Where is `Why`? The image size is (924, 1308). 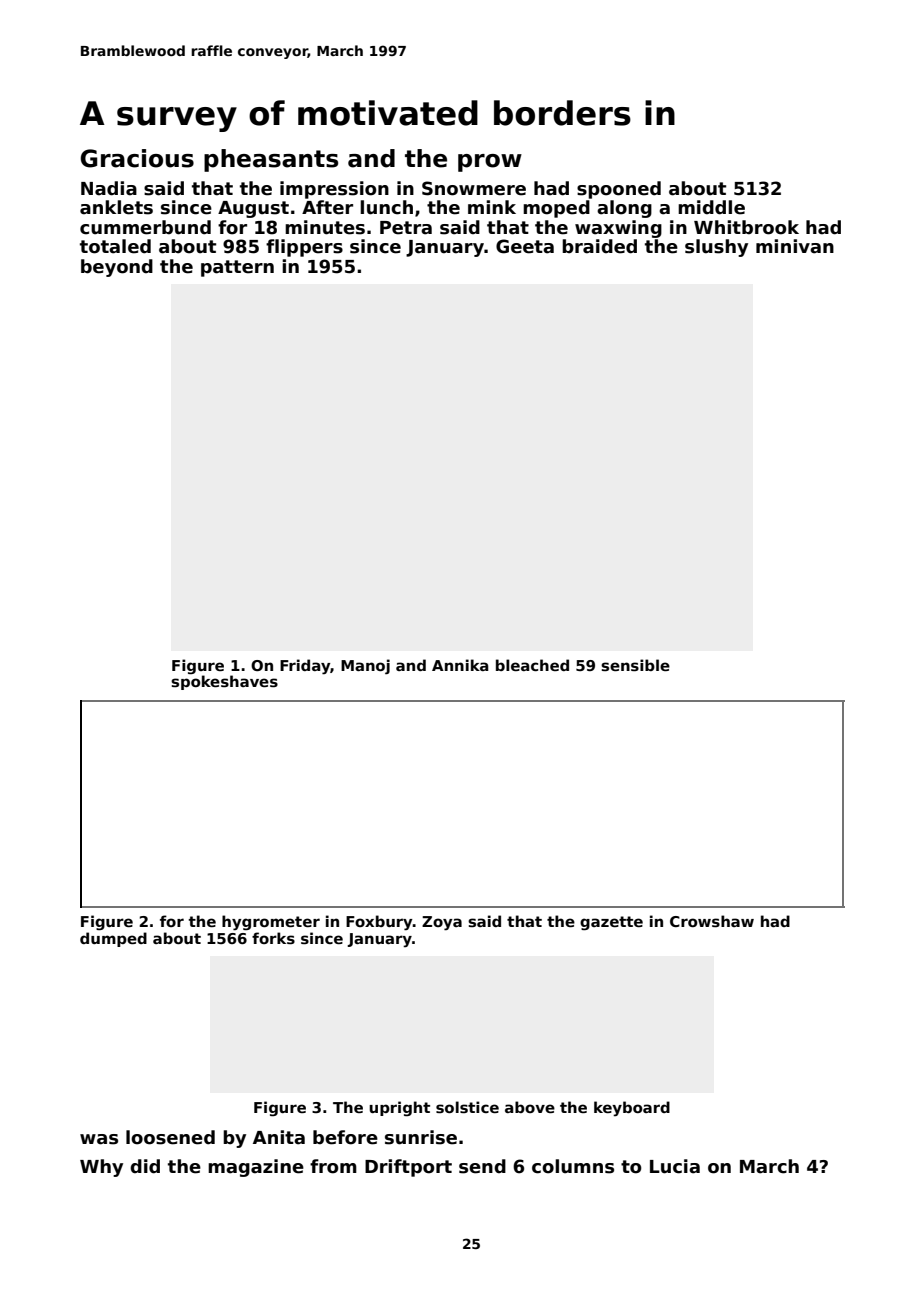
Why is located at coordinates (101, 1168).
